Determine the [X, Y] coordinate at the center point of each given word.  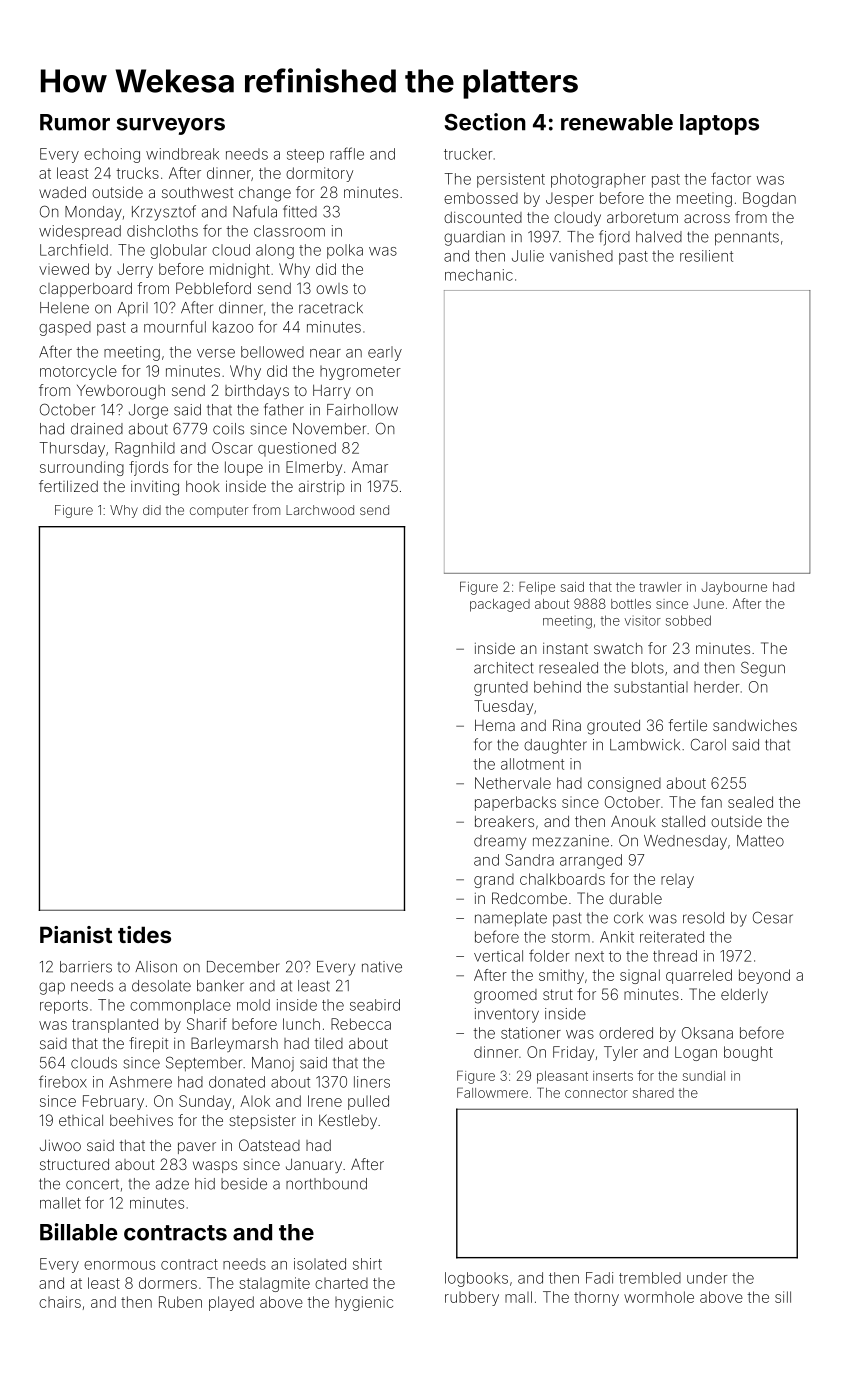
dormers [168, 1283]
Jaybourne [734, 588]
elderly [744, 996]
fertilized [68, 486]
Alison [156, 967]
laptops [719, 124]
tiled [329, 1043]
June [708, 604]
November [329, 429]
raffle [347, 153]
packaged [500, 605]
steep [305, 156]
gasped [65, 328]
